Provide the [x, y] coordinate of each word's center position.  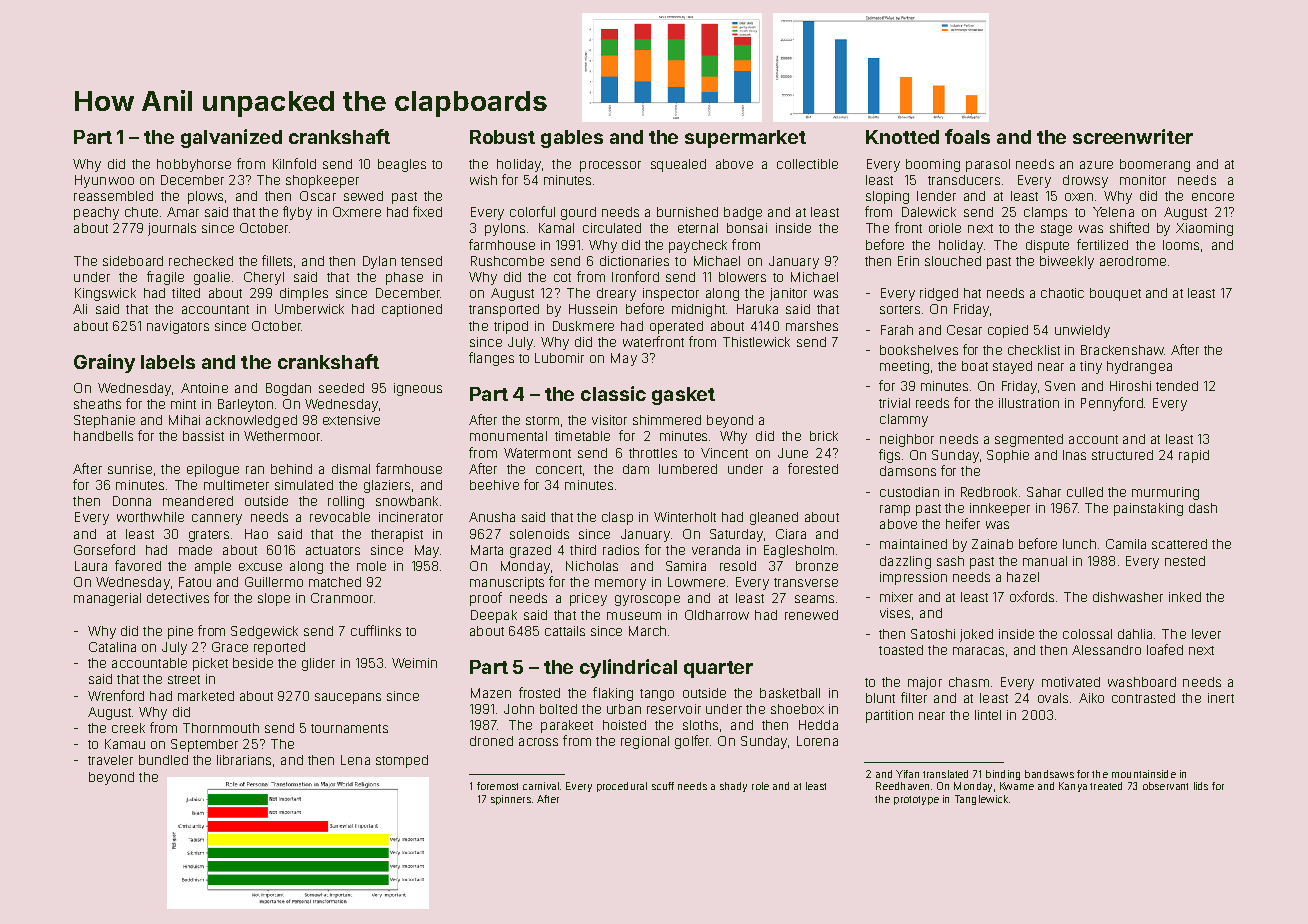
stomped [402, 761]
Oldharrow [717, 615]
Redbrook [989, 492]
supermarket [745, 139]
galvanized [231, 138]
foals [967, 136]
